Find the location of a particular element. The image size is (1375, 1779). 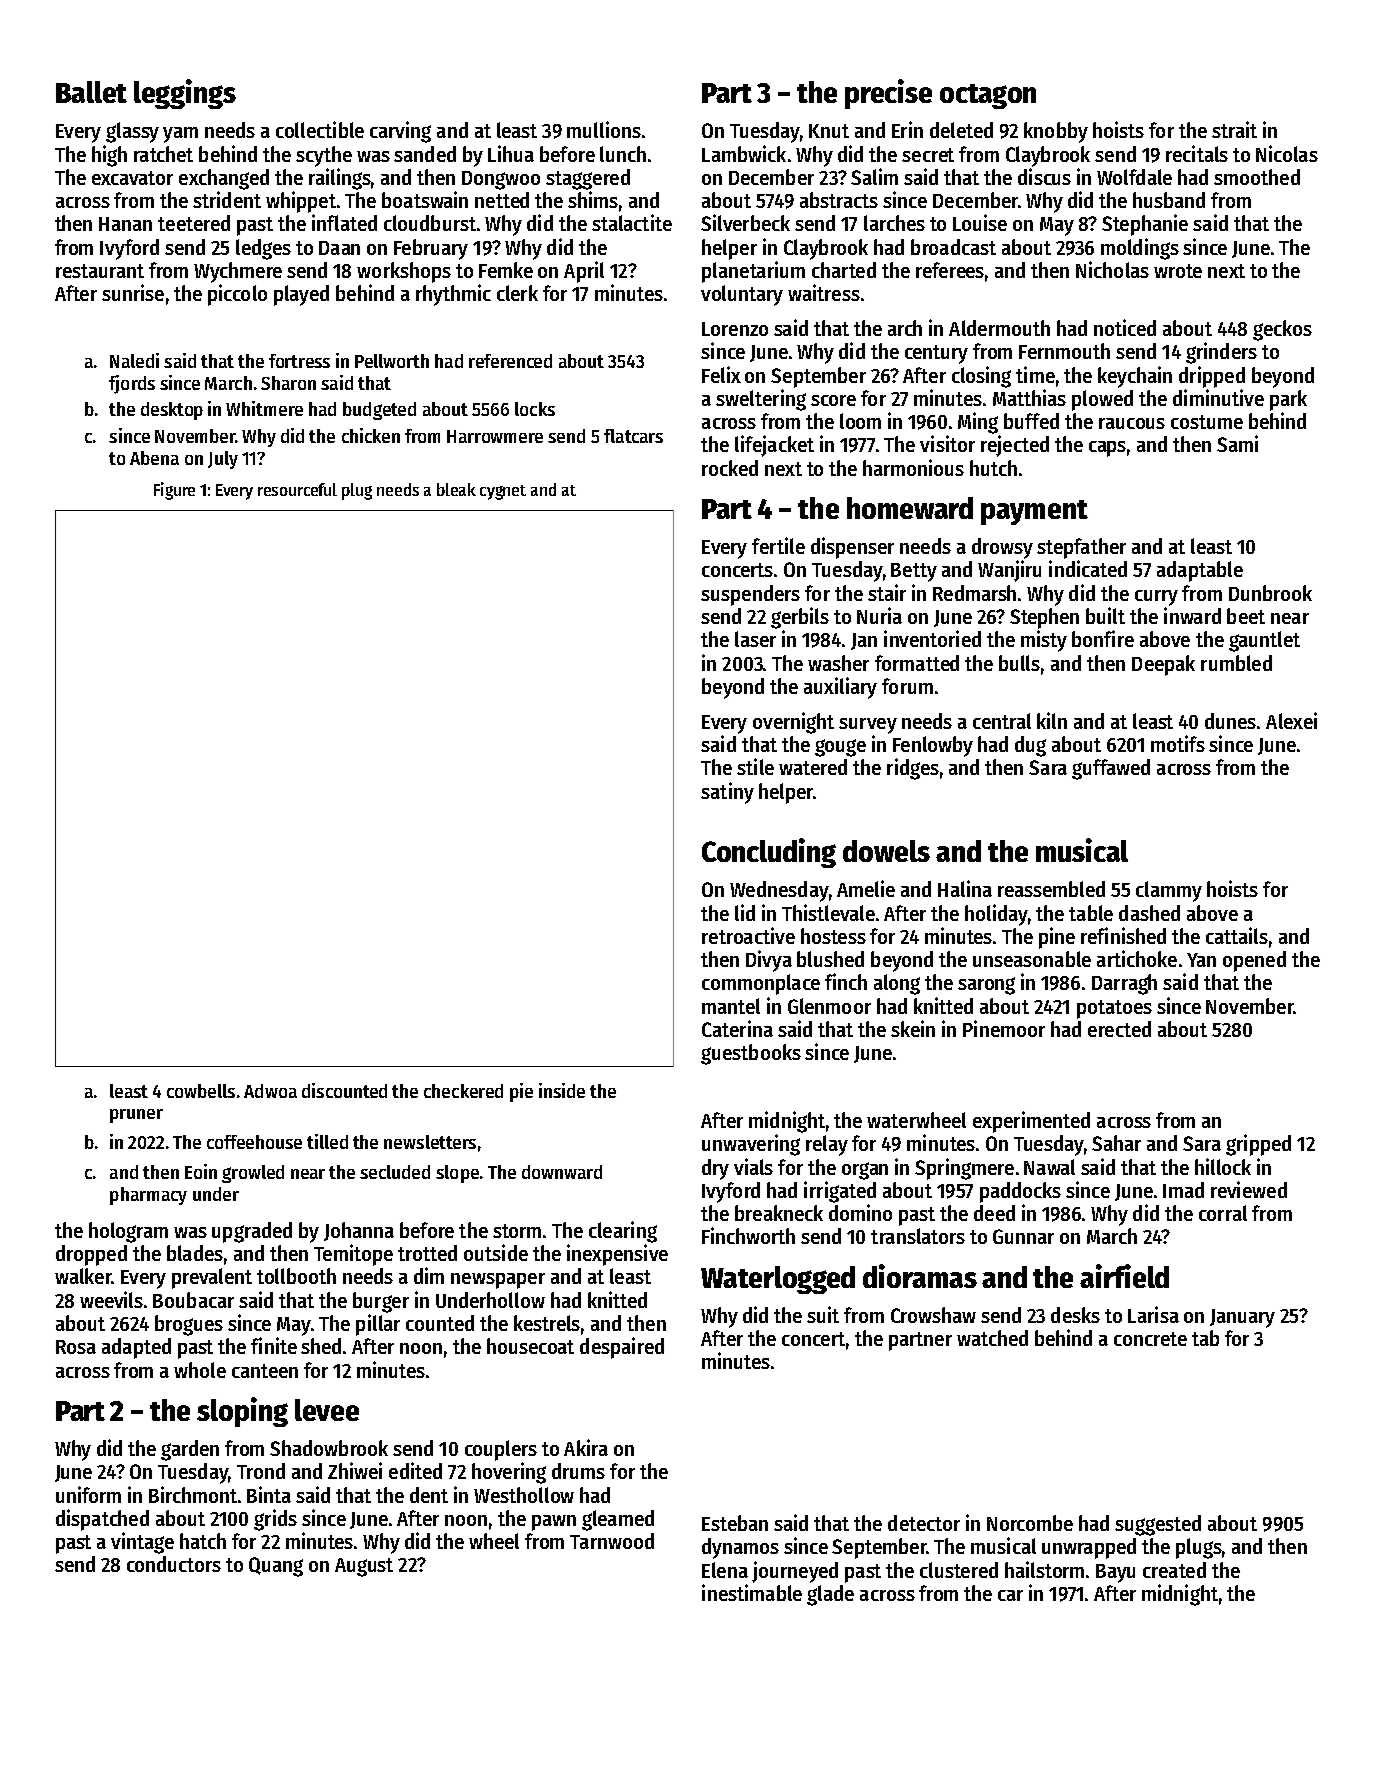

stalactite is located at coordinates (632, 222).
